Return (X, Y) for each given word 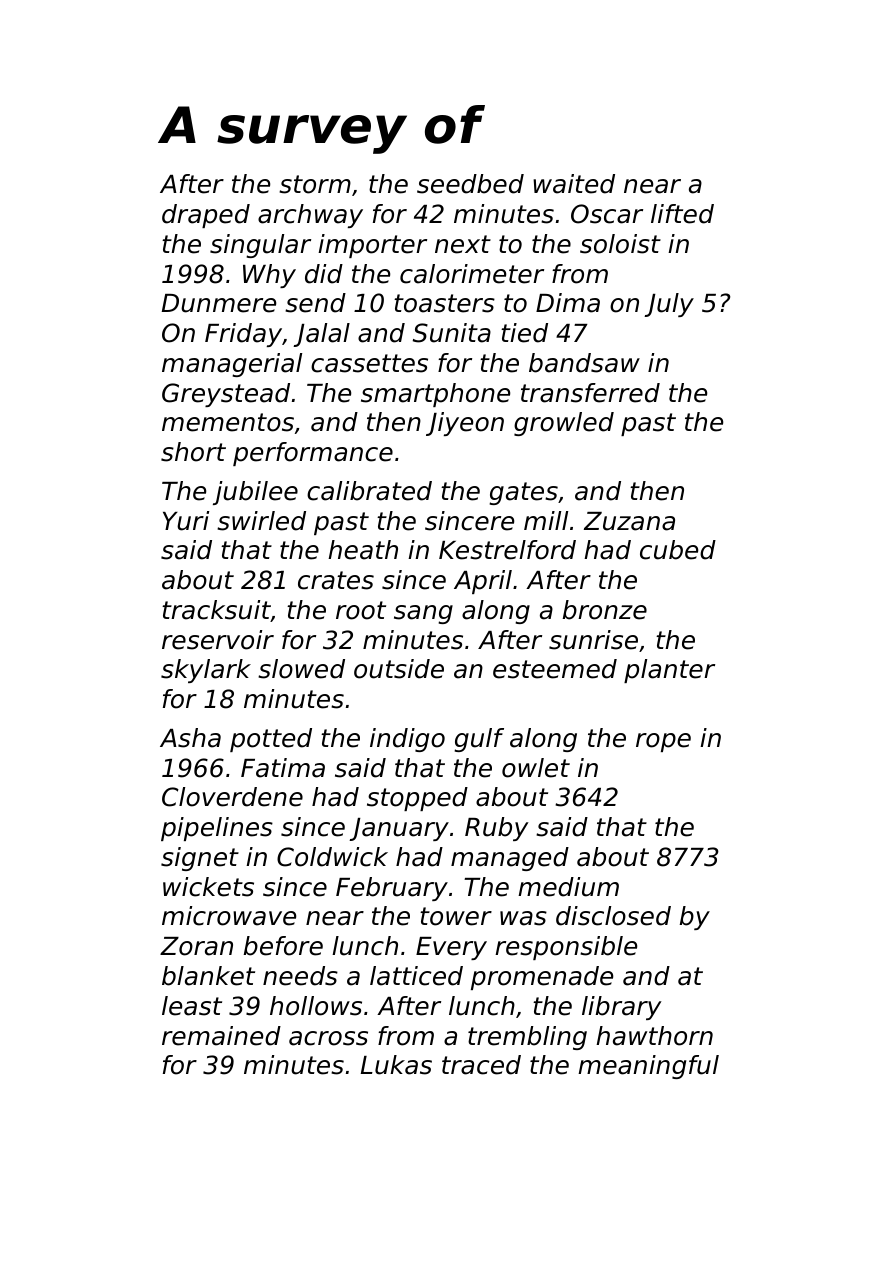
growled (564, 424)
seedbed (470, 184)
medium (568, 887)
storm (315, 184)
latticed (416, 976)
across (328, 1038)
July (669, 305)
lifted (682, 214)
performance (313, 454)
